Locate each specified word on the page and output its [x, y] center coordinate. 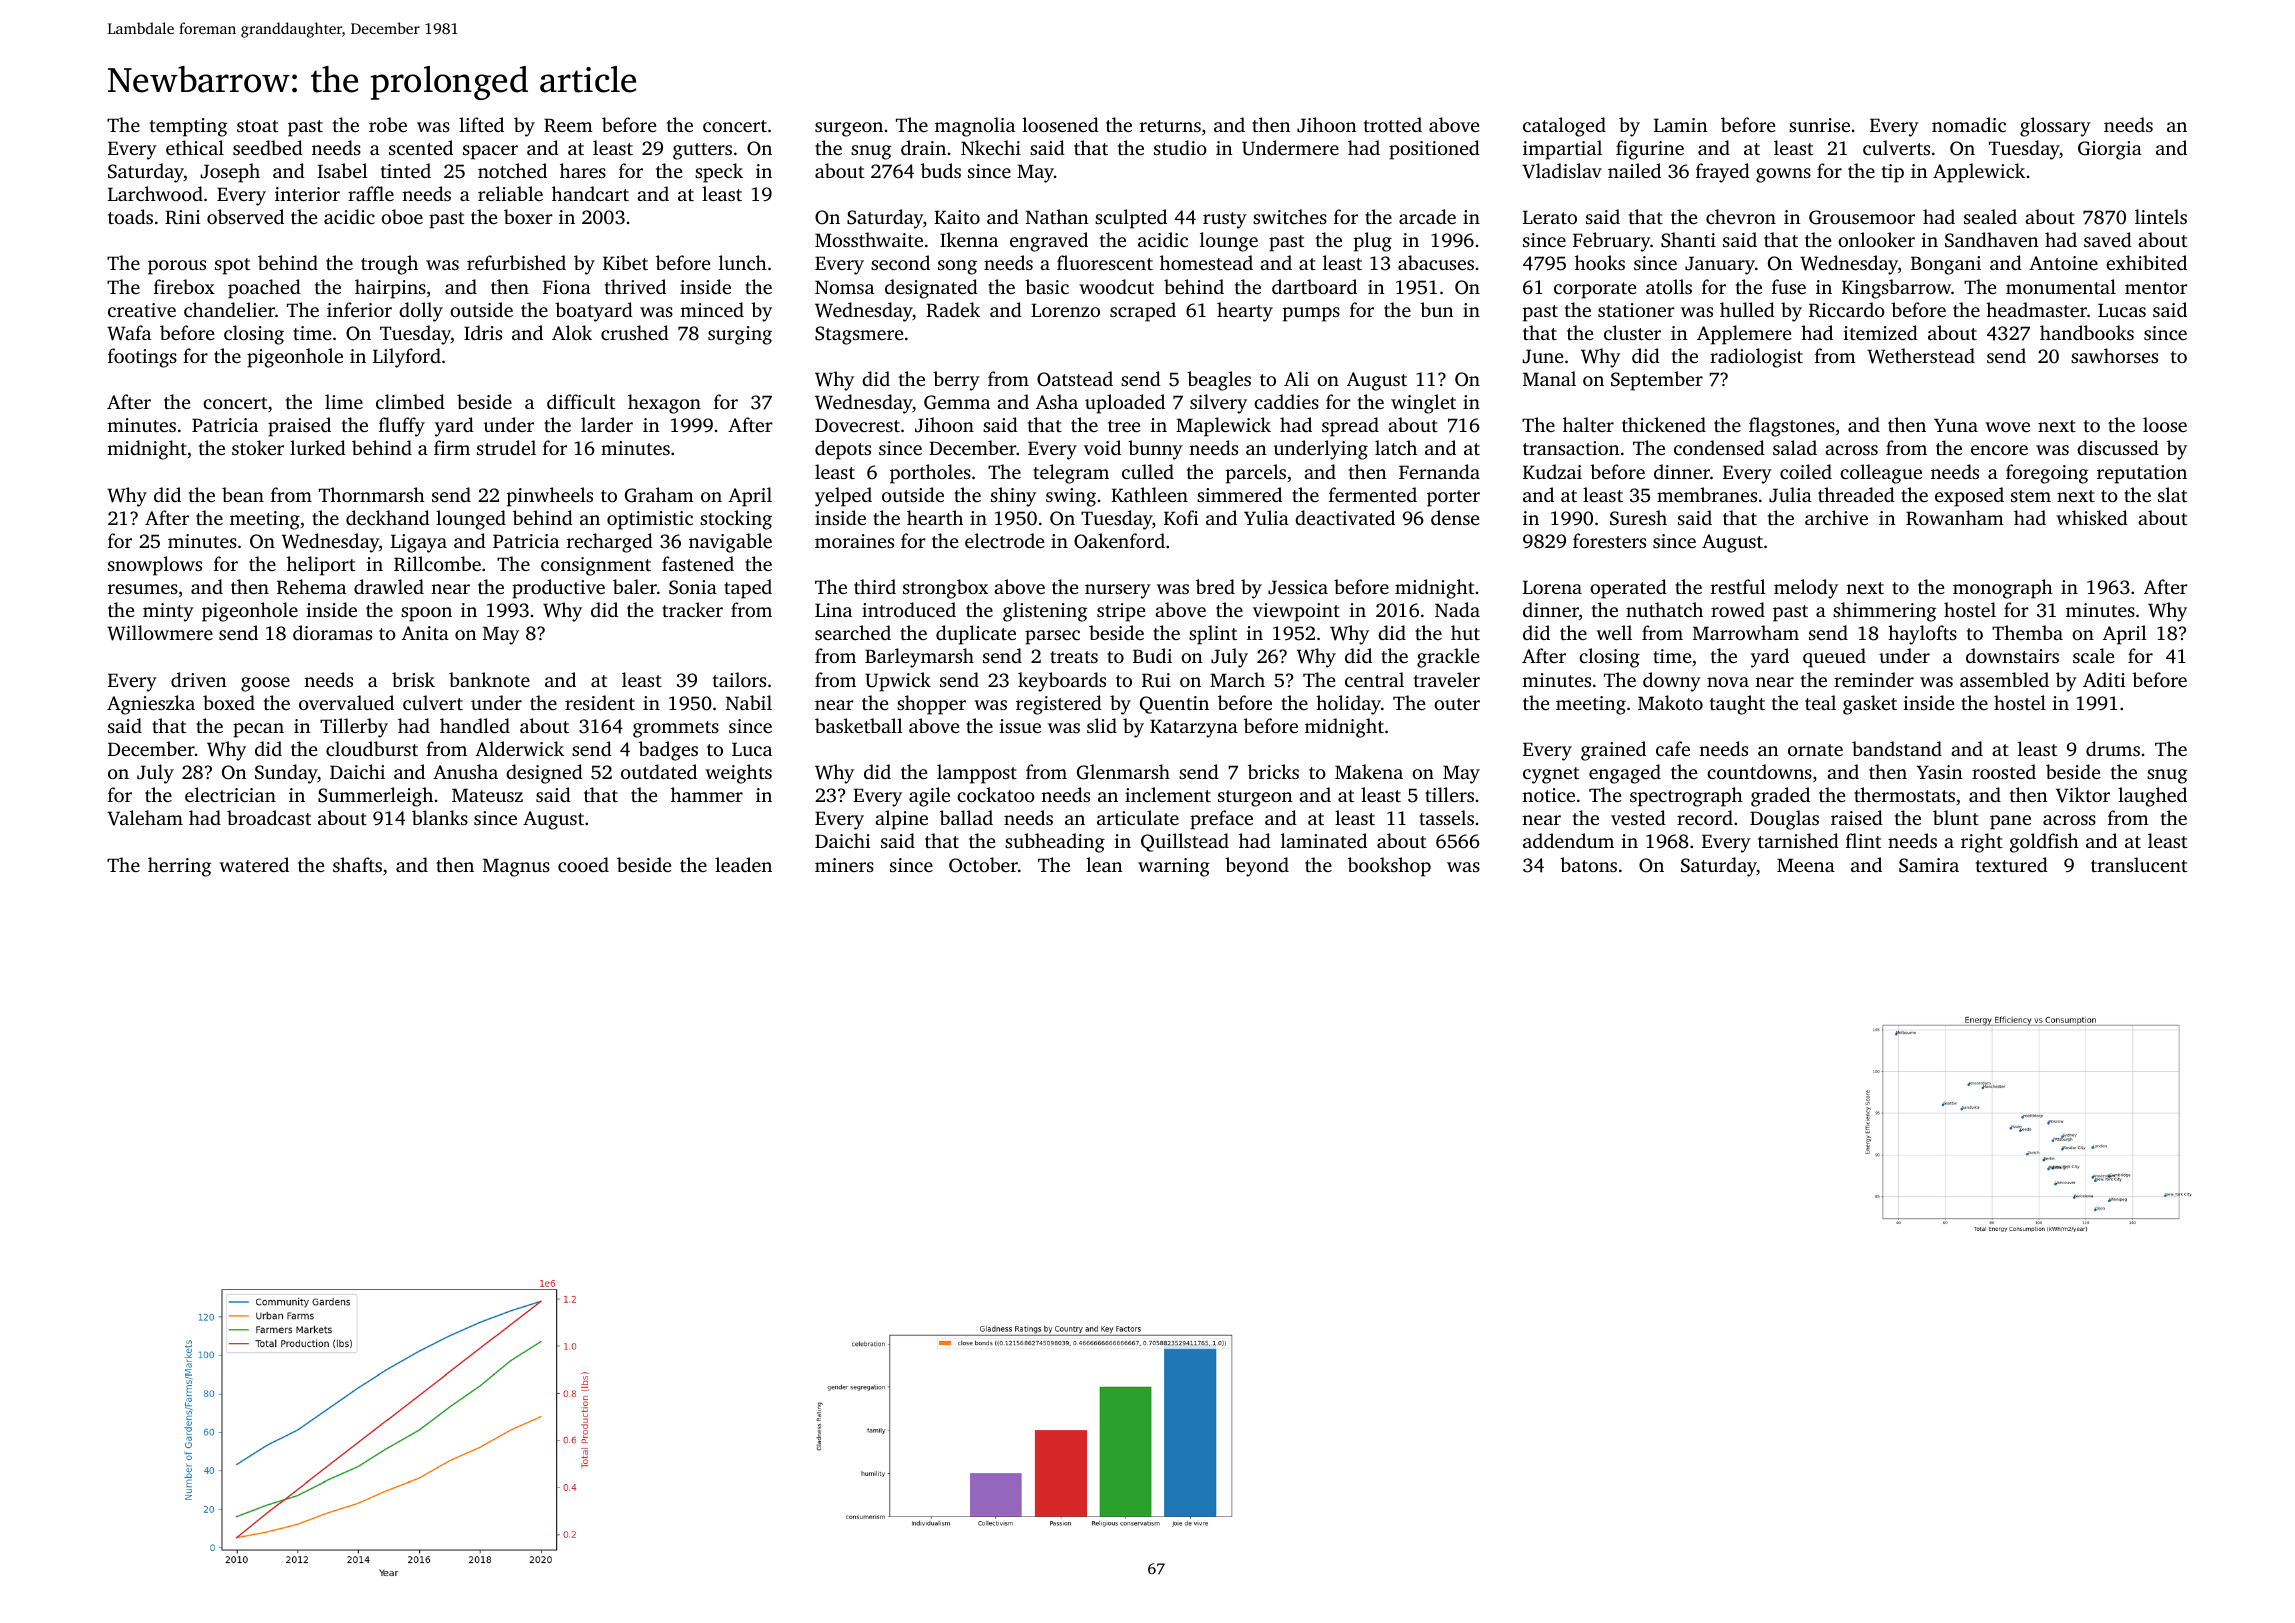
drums [2113, 748]
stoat [257, 126]
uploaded [1125, 404]
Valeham [145, 818]
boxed [229, 702]
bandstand [1897, 748]
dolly [421, 312]
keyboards [1062, 682]
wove [2007, 427]
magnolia [975, 127]
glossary [2055, 127]
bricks [1273, 771]
